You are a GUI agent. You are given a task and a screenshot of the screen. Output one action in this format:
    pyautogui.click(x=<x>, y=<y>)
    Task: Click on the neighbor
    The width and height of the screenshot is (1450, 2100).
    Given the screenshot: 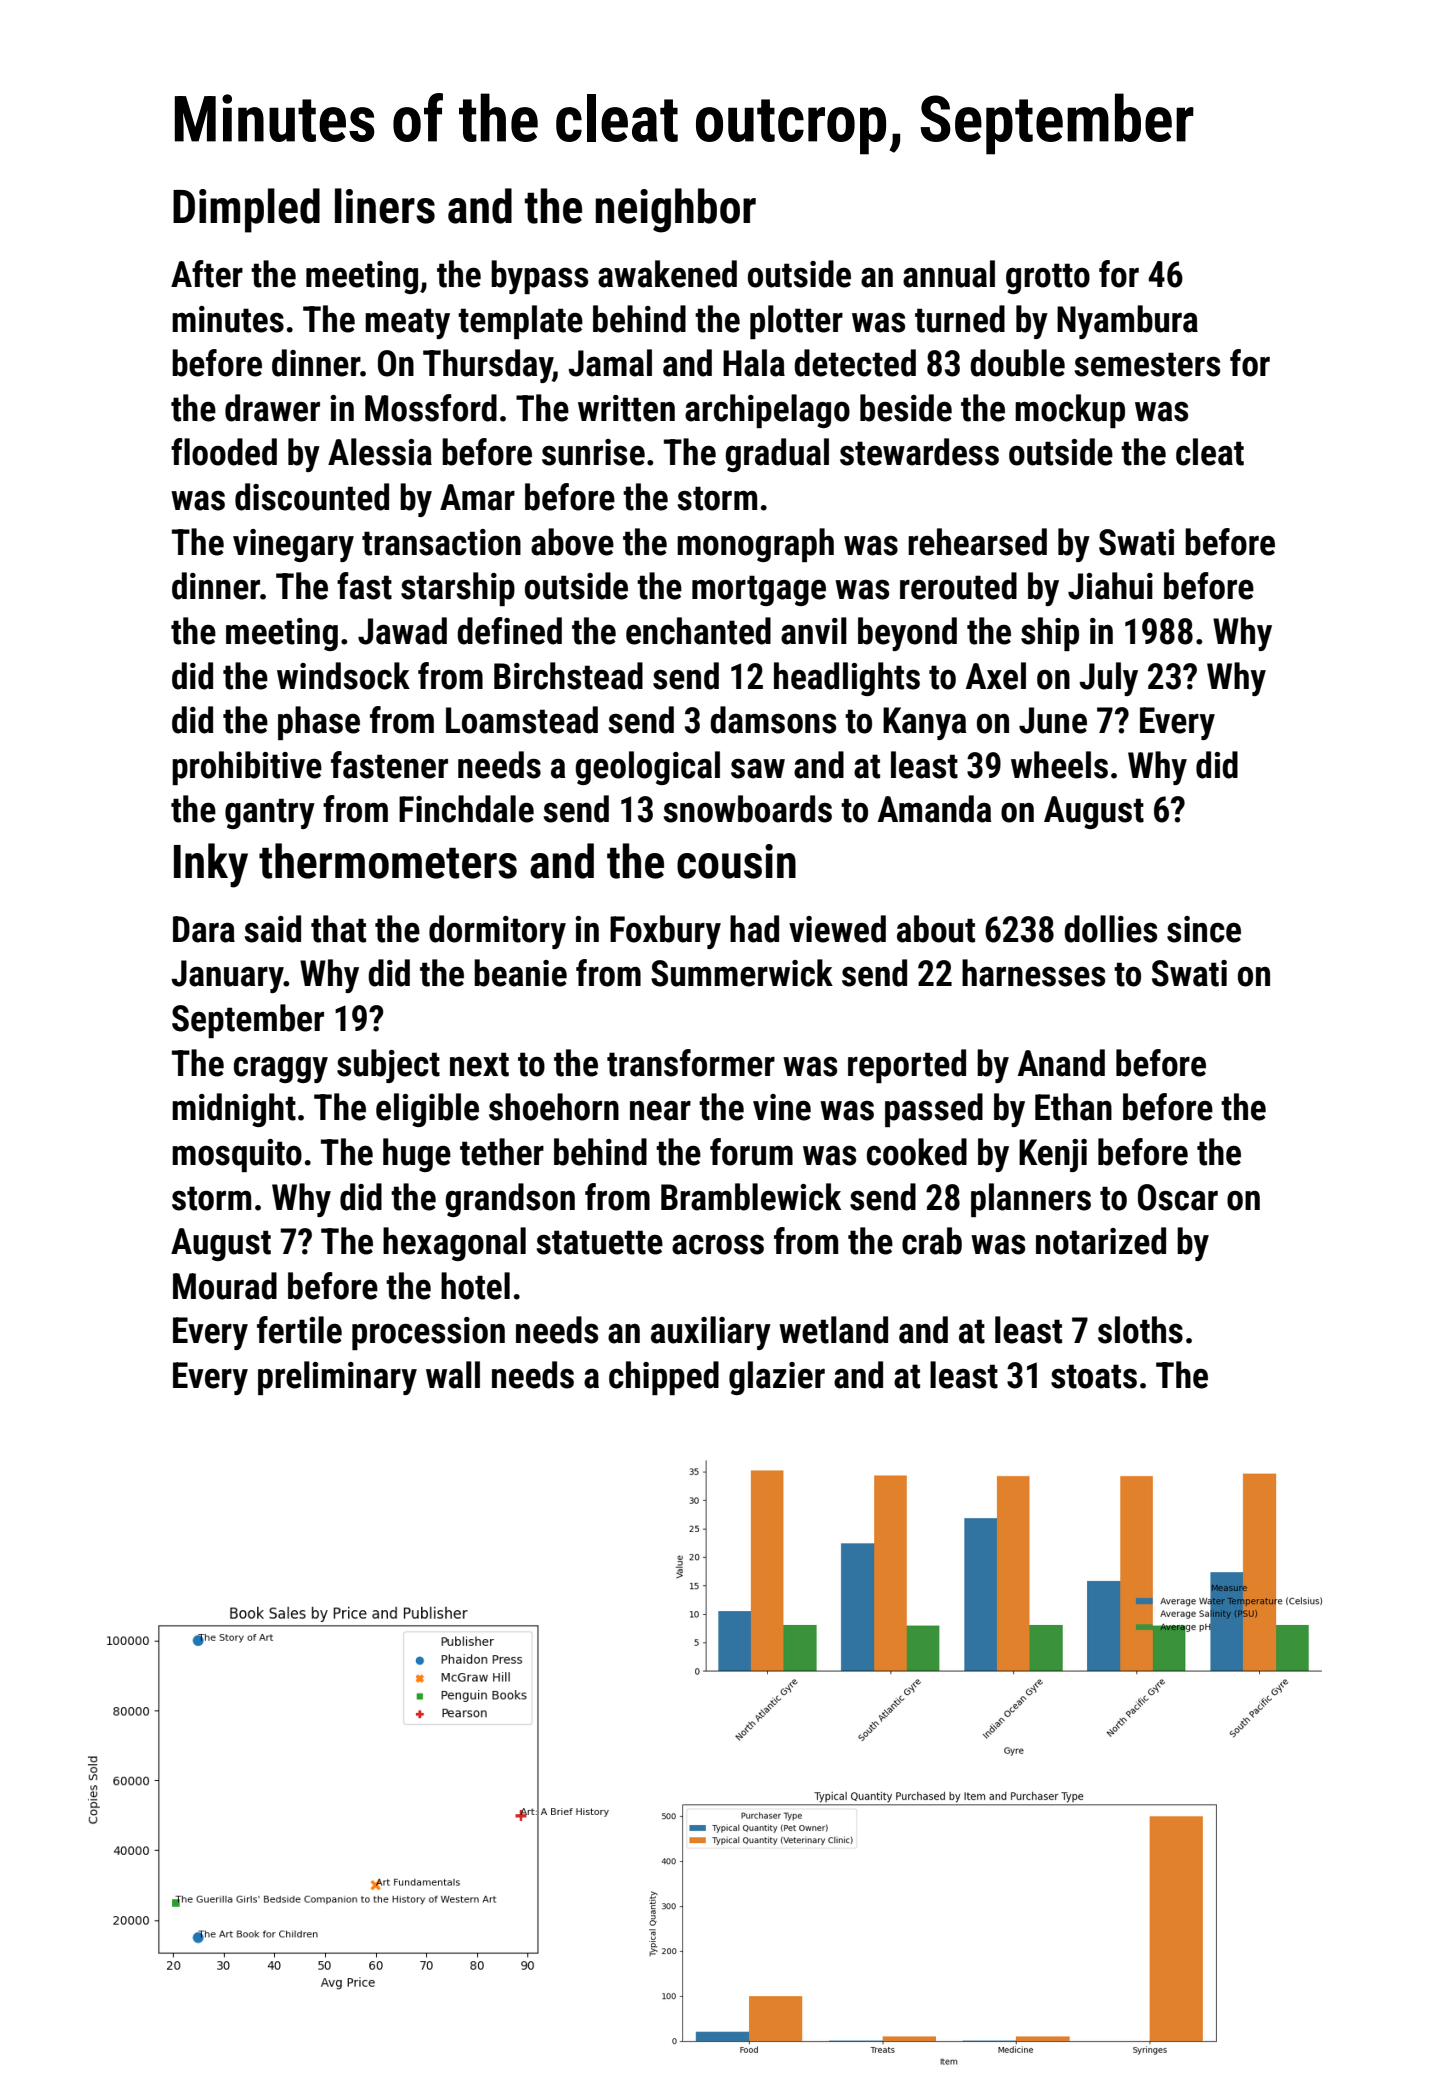 What is the action you would take?
    pyautogui.click(x=676, y=210)
